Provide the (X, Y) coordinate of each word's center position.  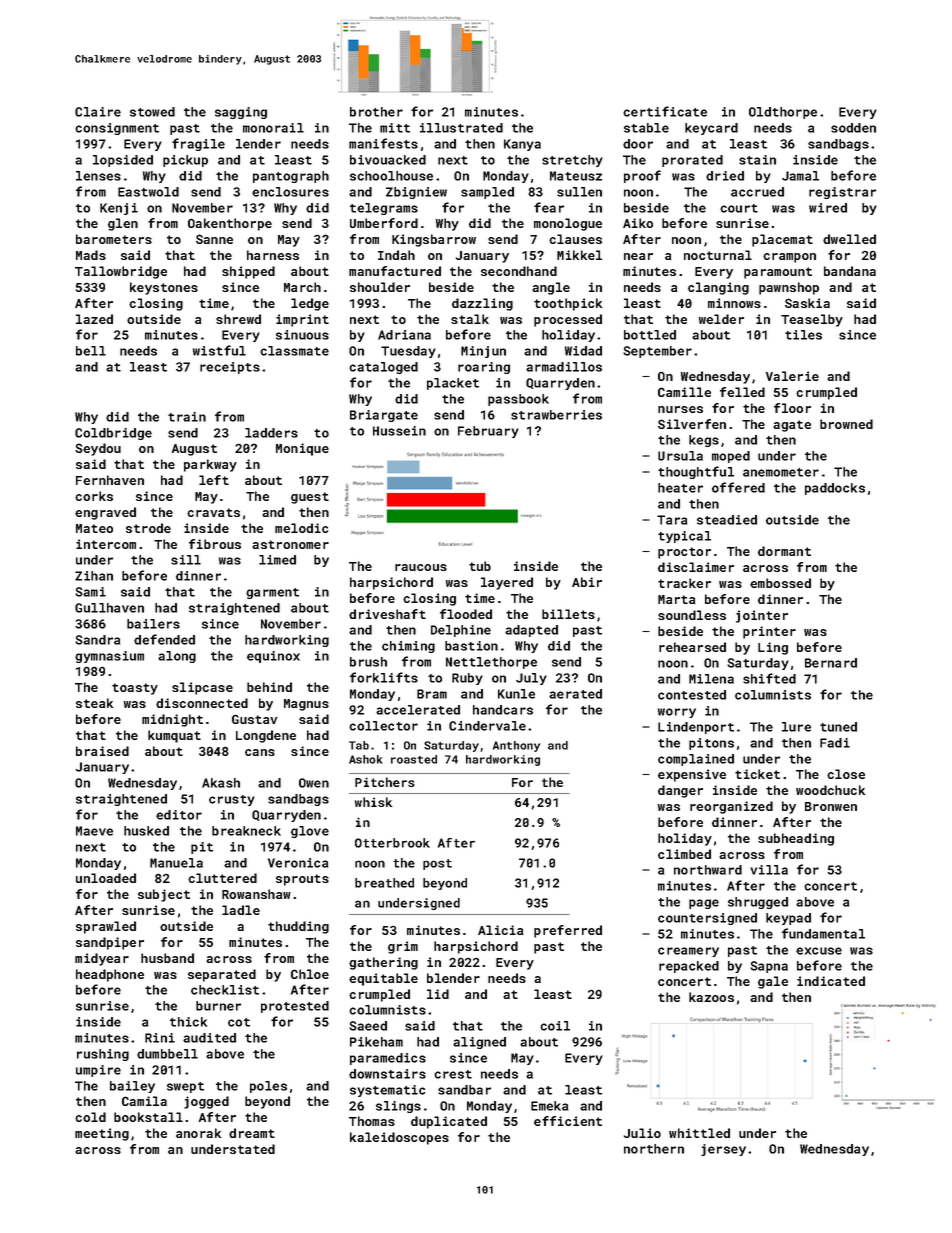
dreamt (252, 1133)
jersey (723, 1150)
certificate (665, 111)
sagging (241, 113)
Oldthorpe (783, 113)
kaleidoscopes (399, 1138)
